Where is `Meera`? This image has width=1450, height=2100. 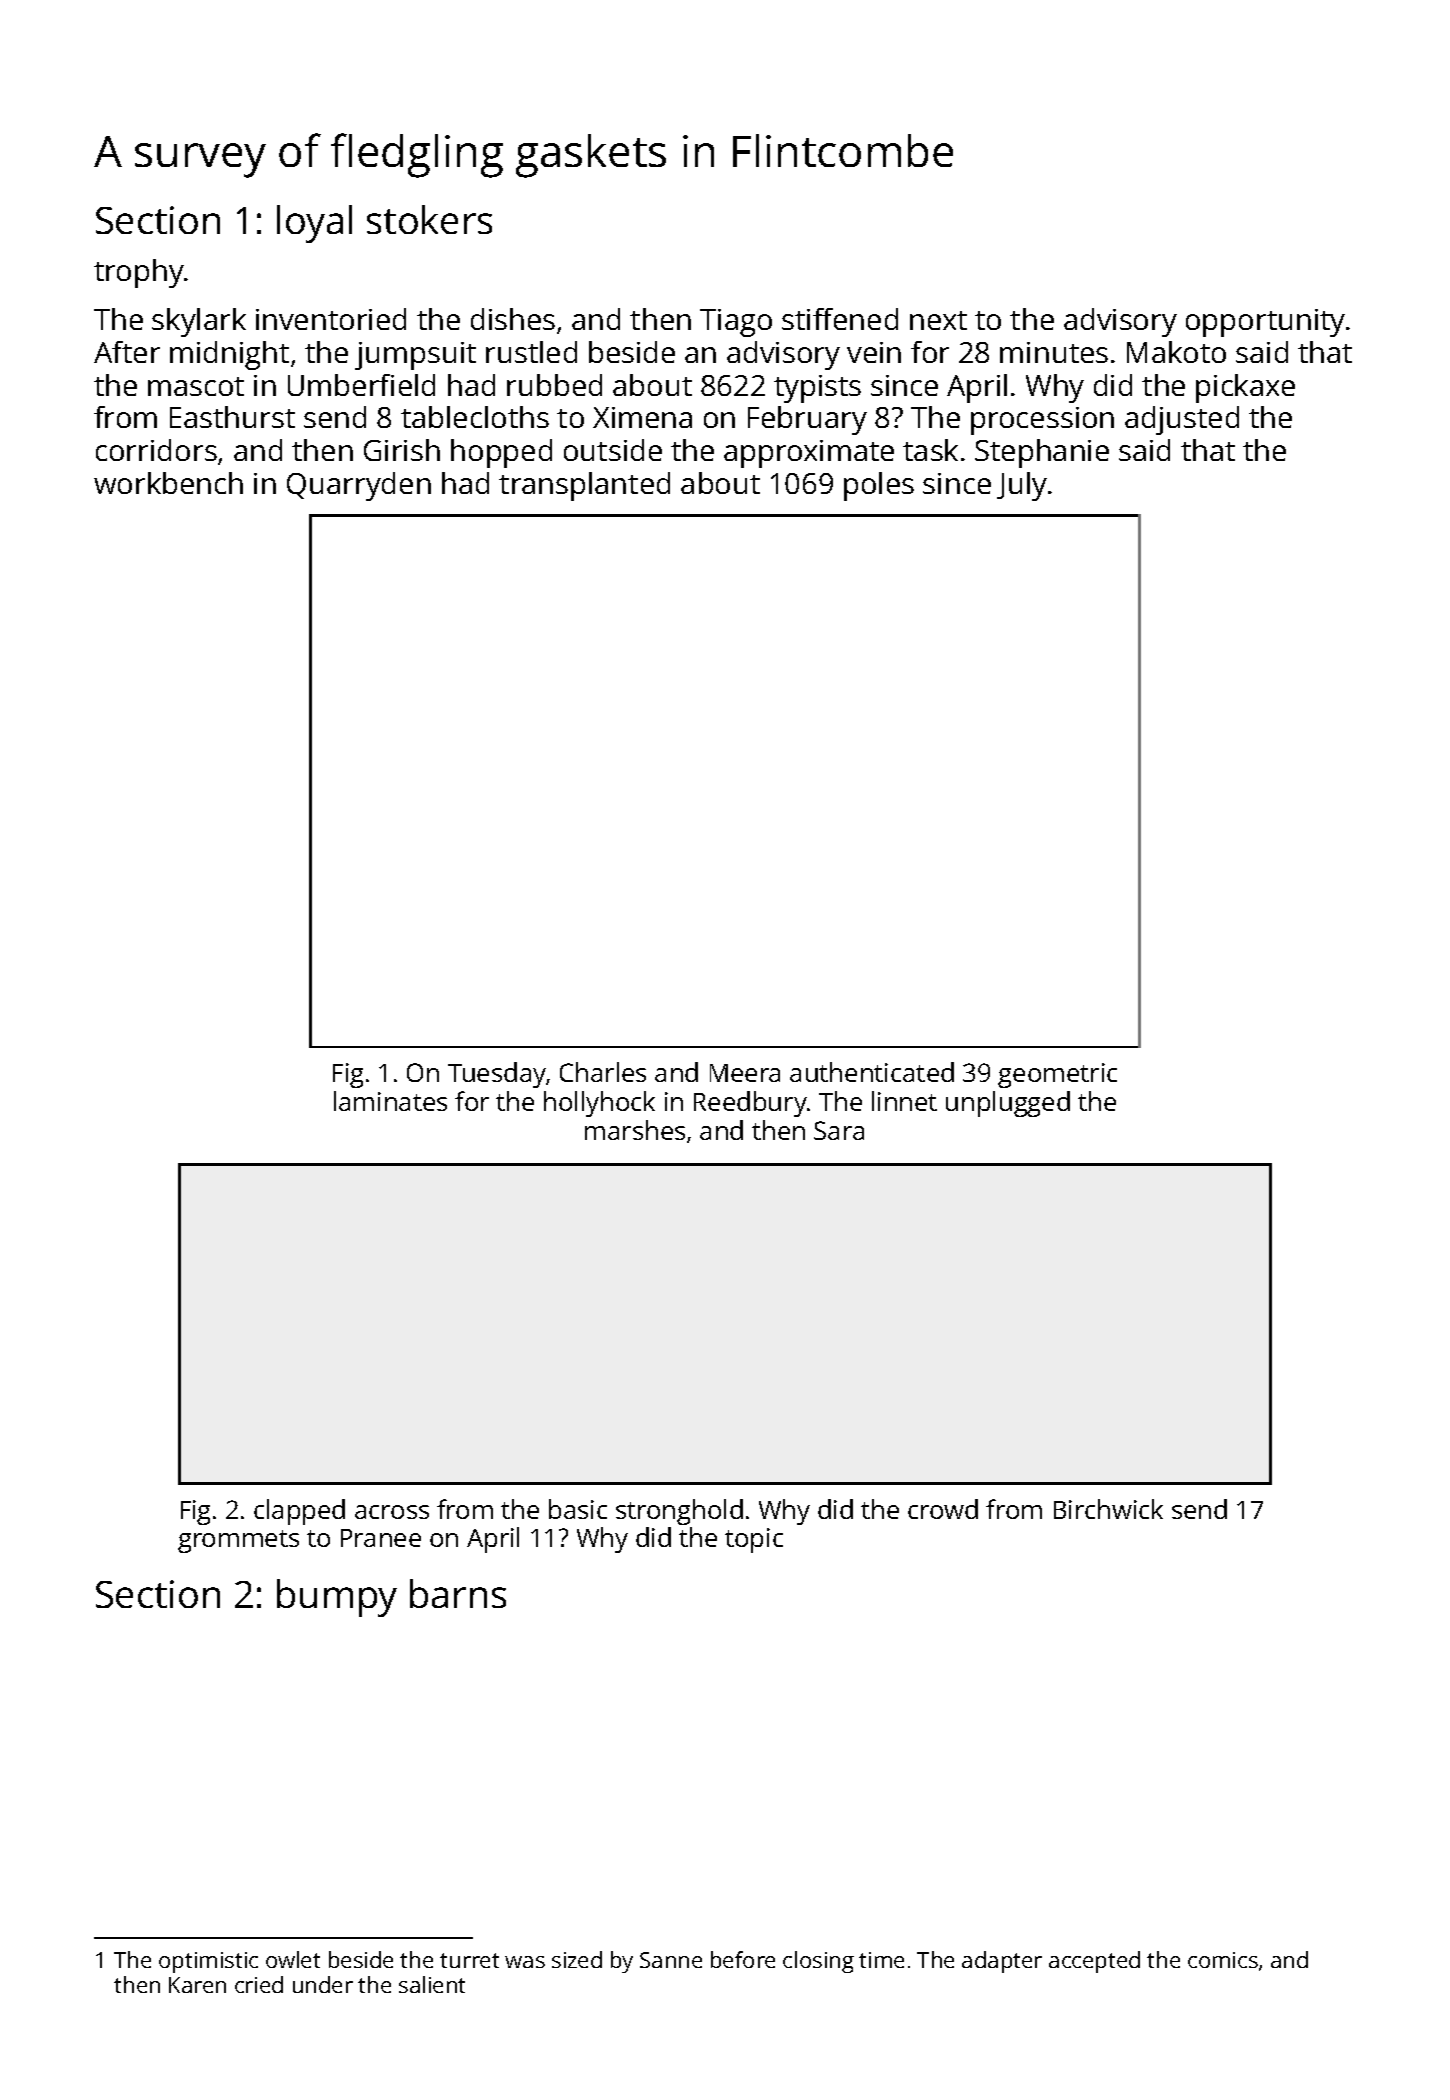
Meera is located at coordinates (745, 1073).
